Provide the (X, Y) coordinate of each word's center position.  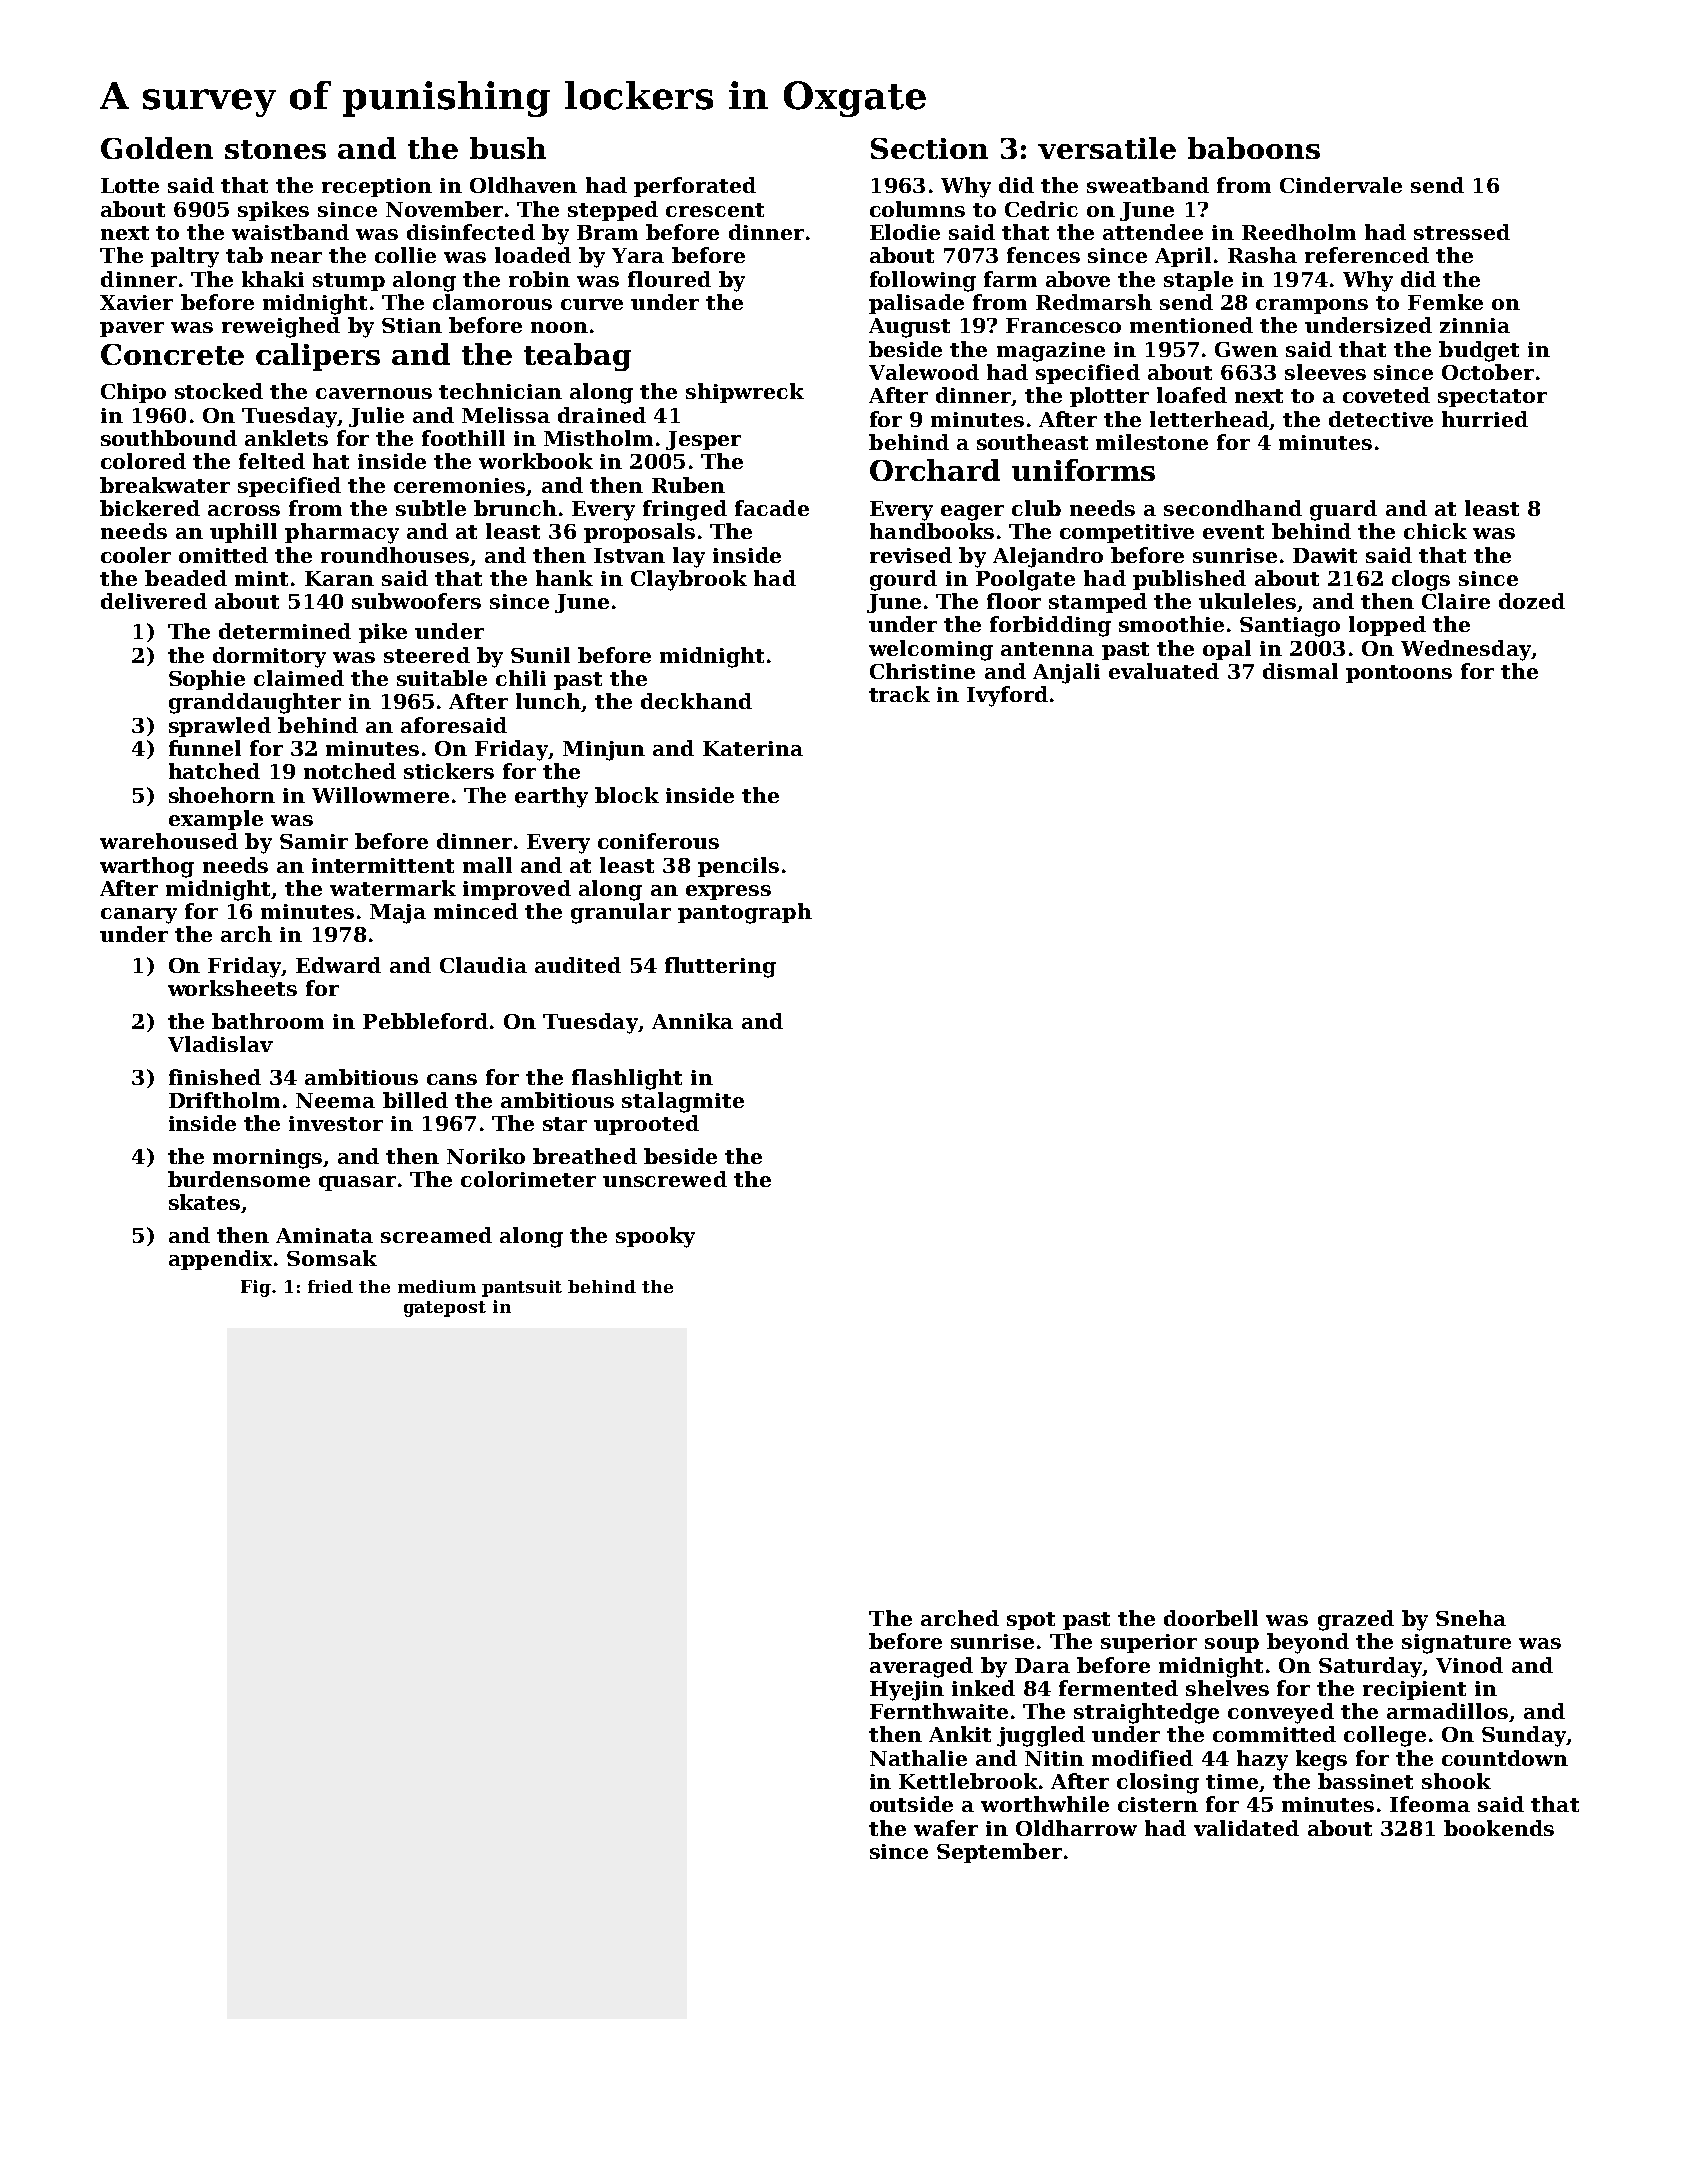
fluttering (720, 967)
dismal (1300, 671)
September (999, 1853)
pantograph (745, 913)
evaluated (1164, 671)
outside (911, 1804)
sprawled (220, 727)
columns (917, 209)
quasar (357, 1183)
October (1488, 372)
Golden (157, 148)
